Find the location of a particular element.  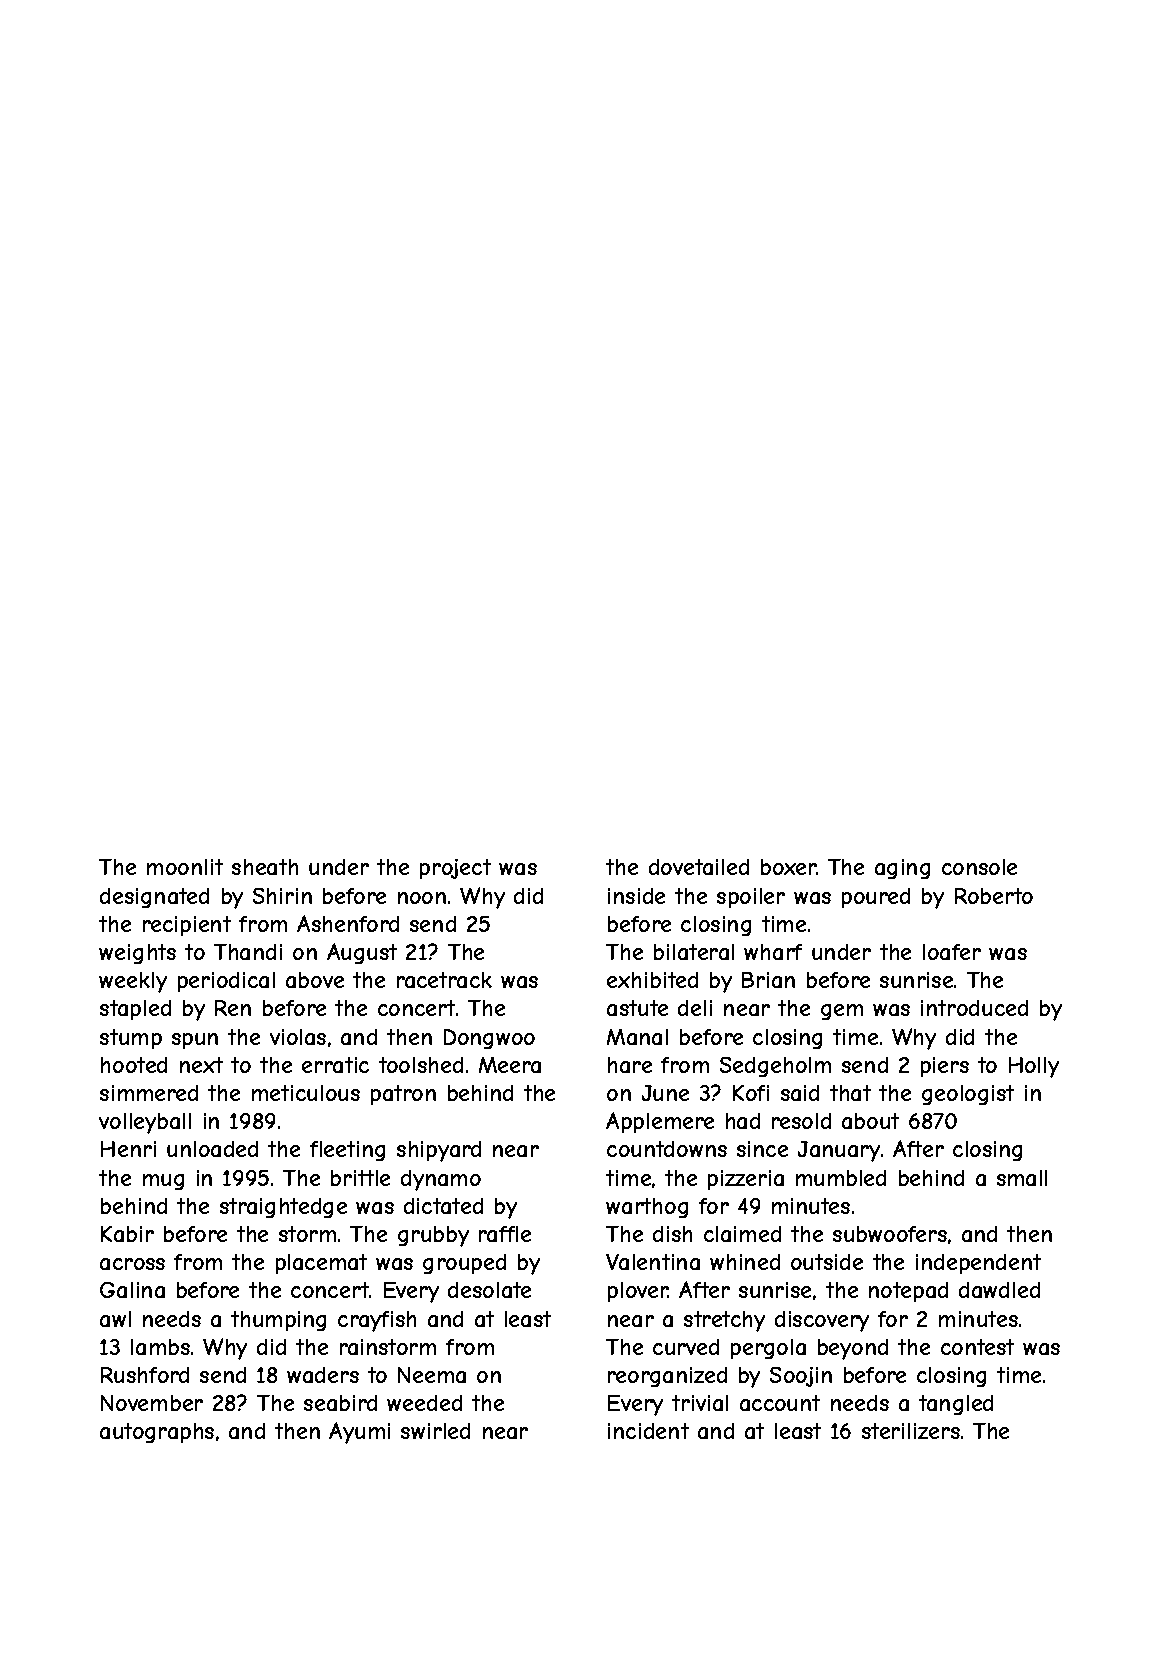

project is located at coordinates (455, 869).
